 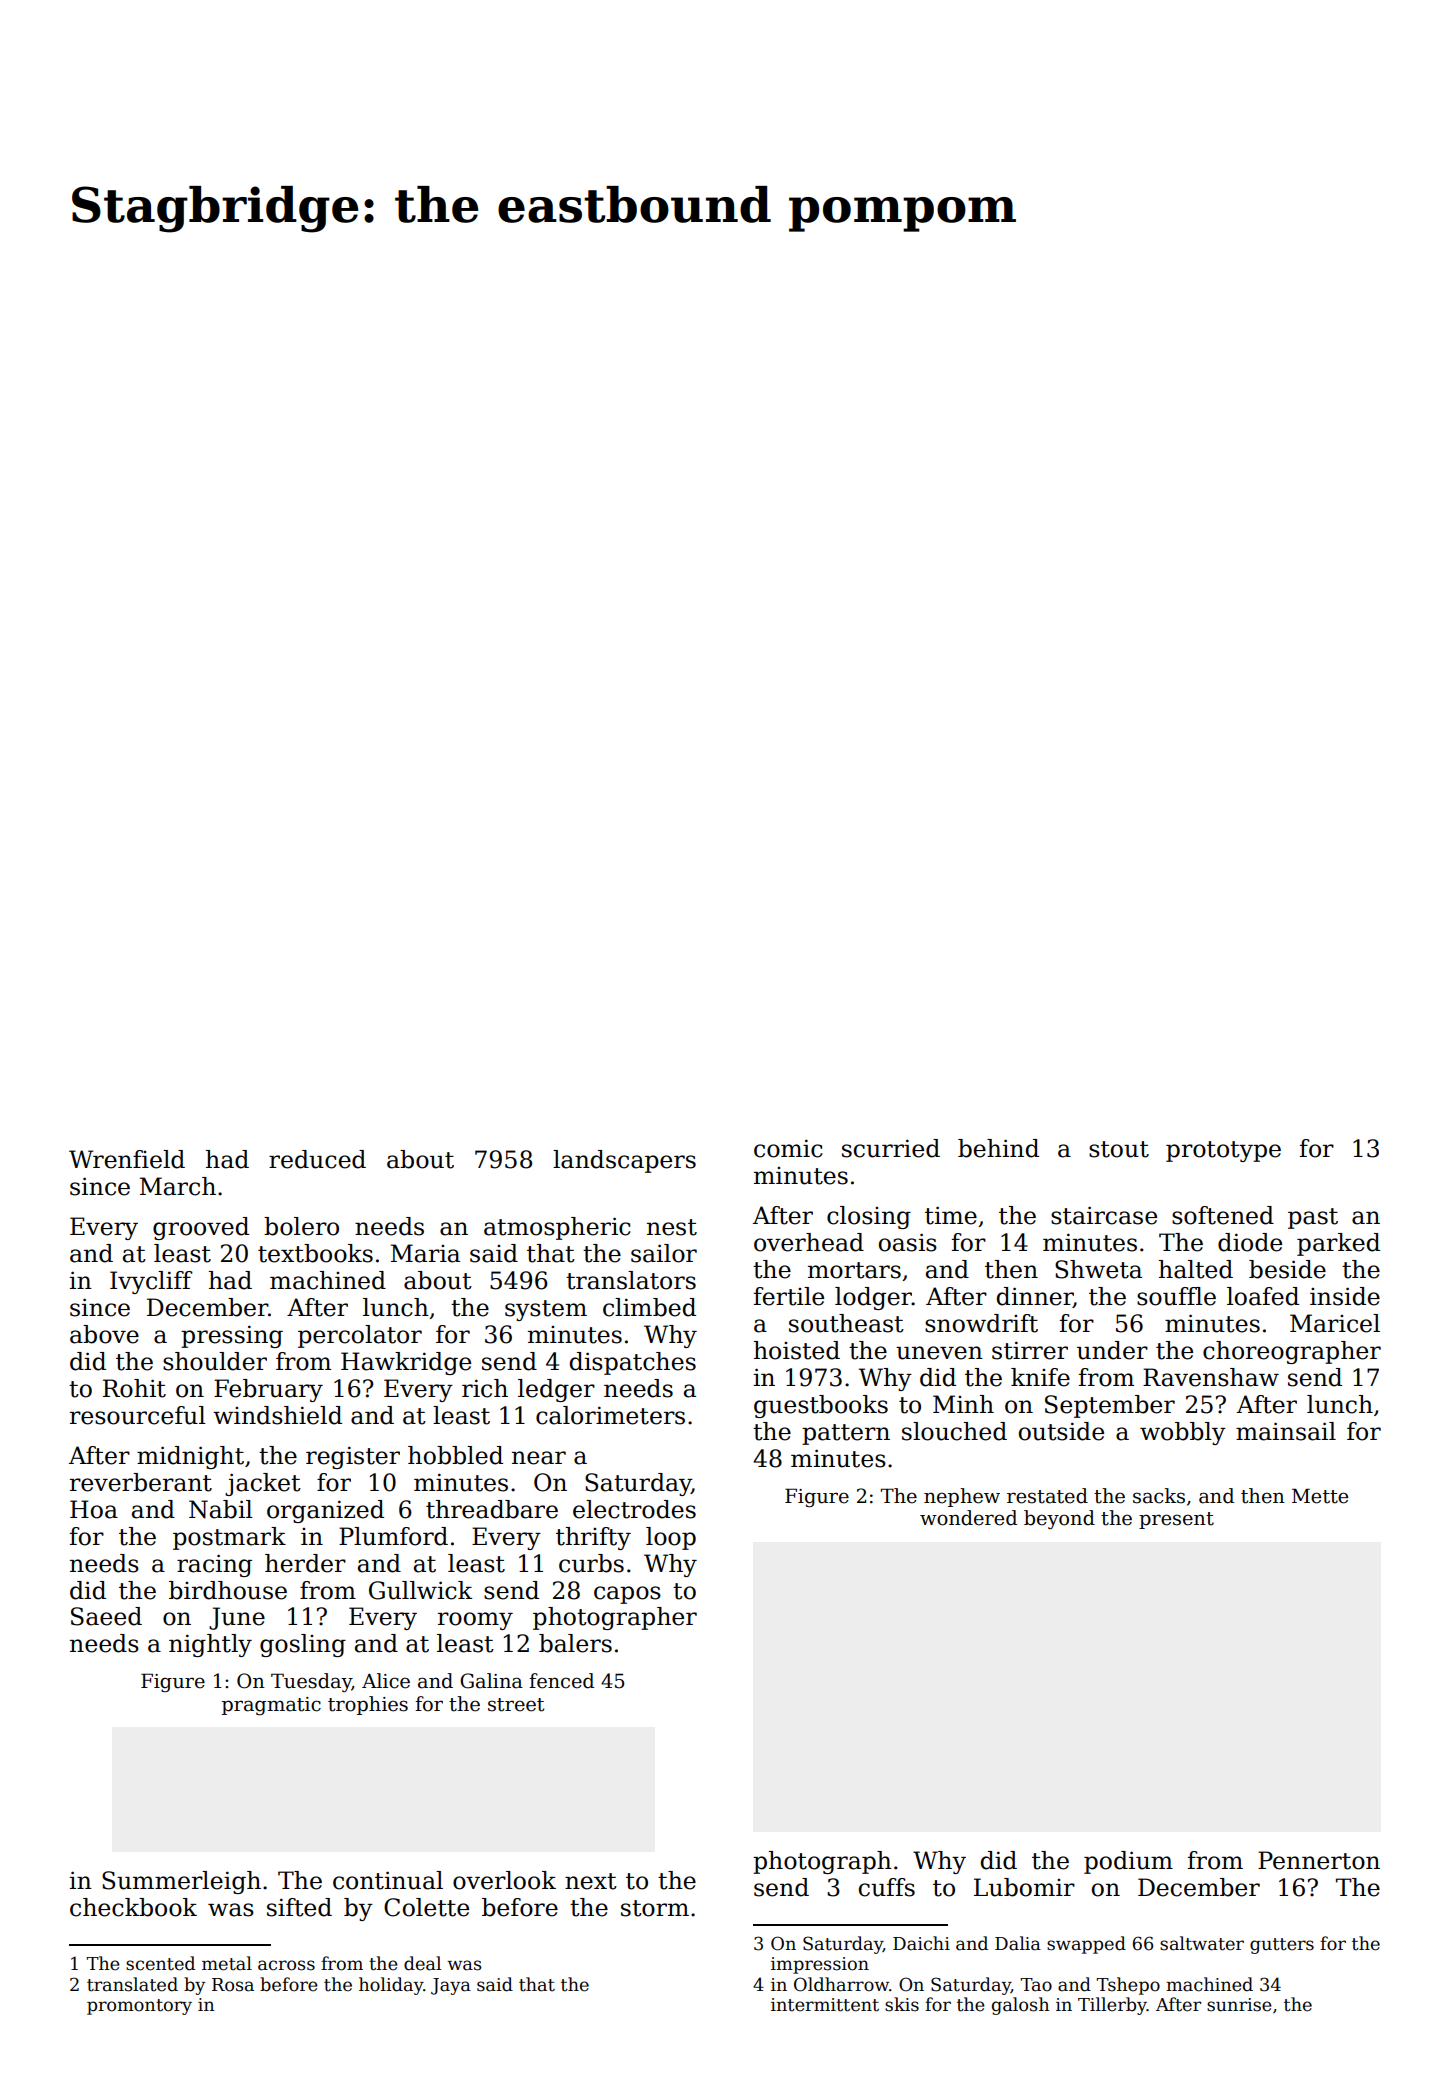 I want to click on electrodes, so click(x=634, y=1509).
